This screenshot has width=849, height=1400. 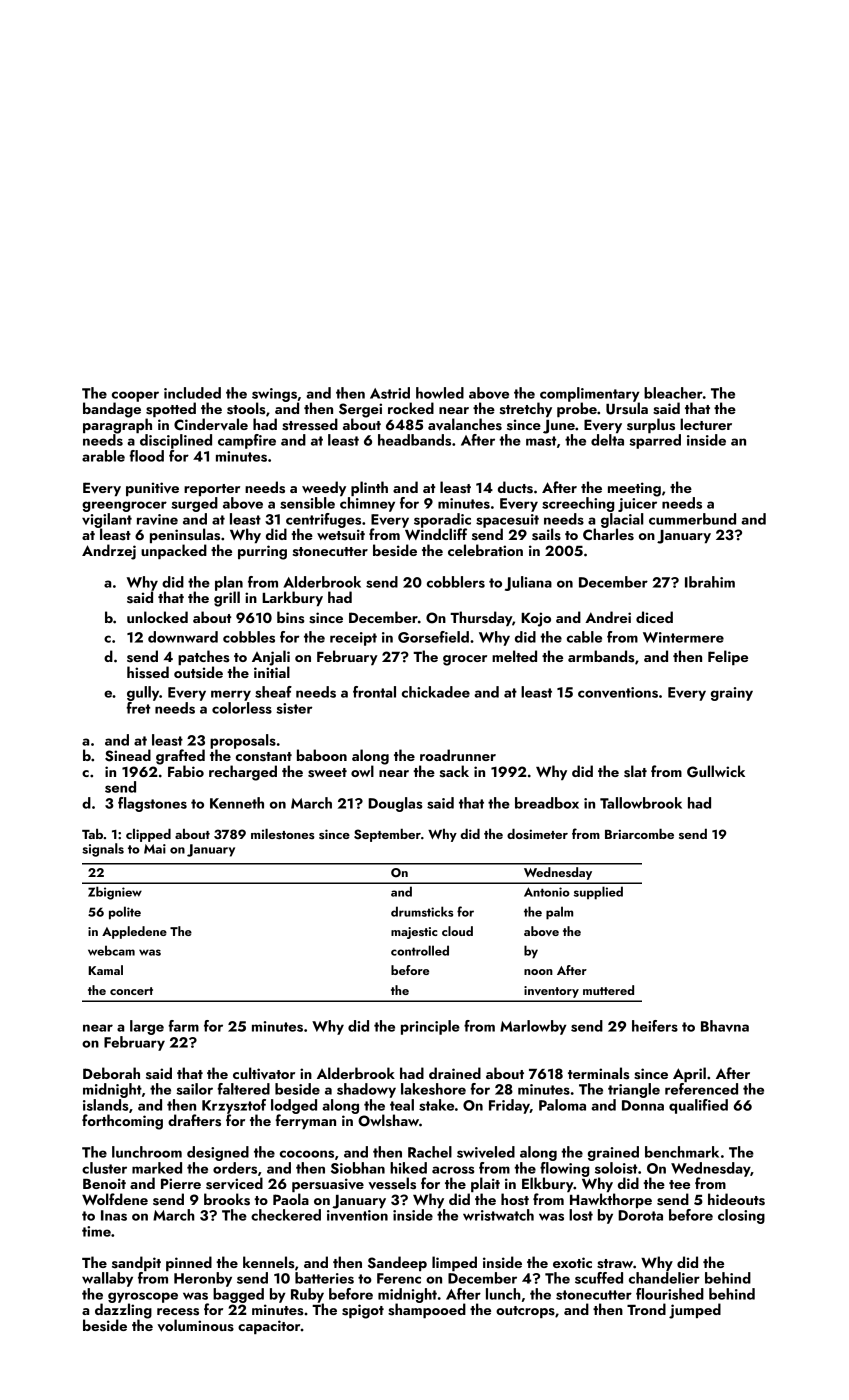 I want to click on grainy, so click(x=732, y=694).
